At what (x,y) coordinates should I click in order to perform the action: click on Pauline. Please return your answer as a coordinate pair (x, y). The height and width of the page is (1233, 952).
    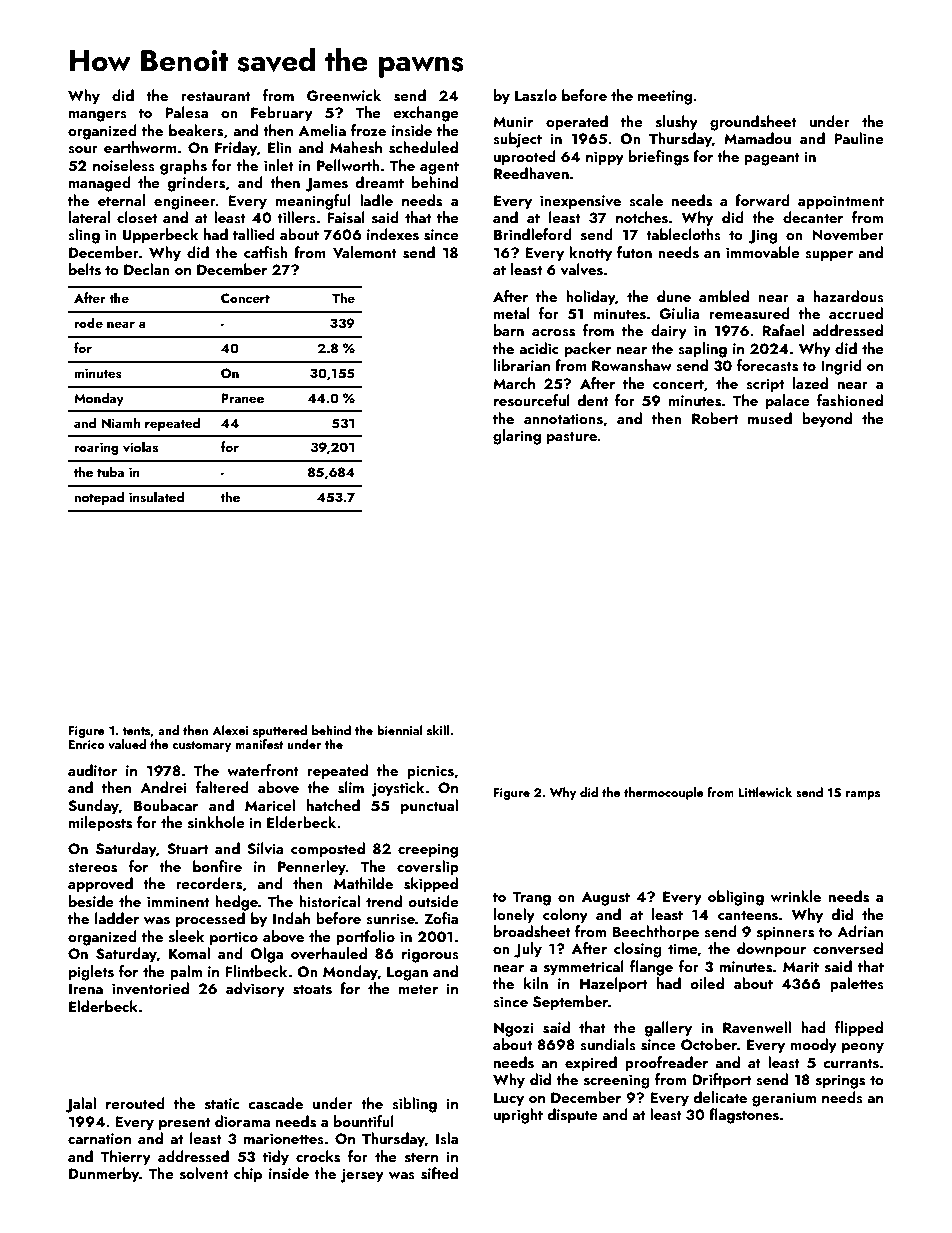
    Looking at the image, I should click on (859, 138).
